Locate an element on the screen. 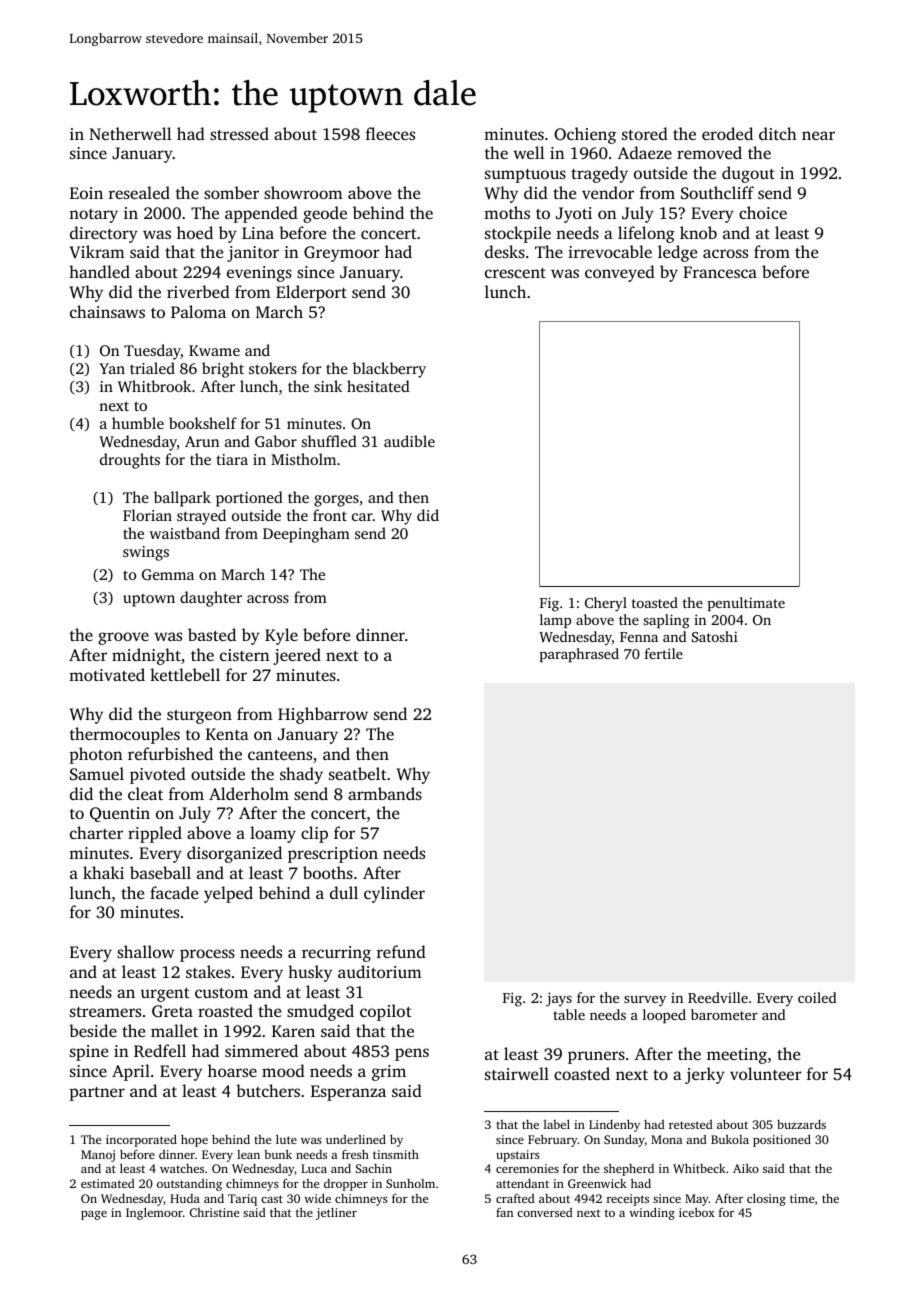 Image resolution: width=924 pixels, height=1311 pixels. ceremonies is located at coordinates (527, 1168).
